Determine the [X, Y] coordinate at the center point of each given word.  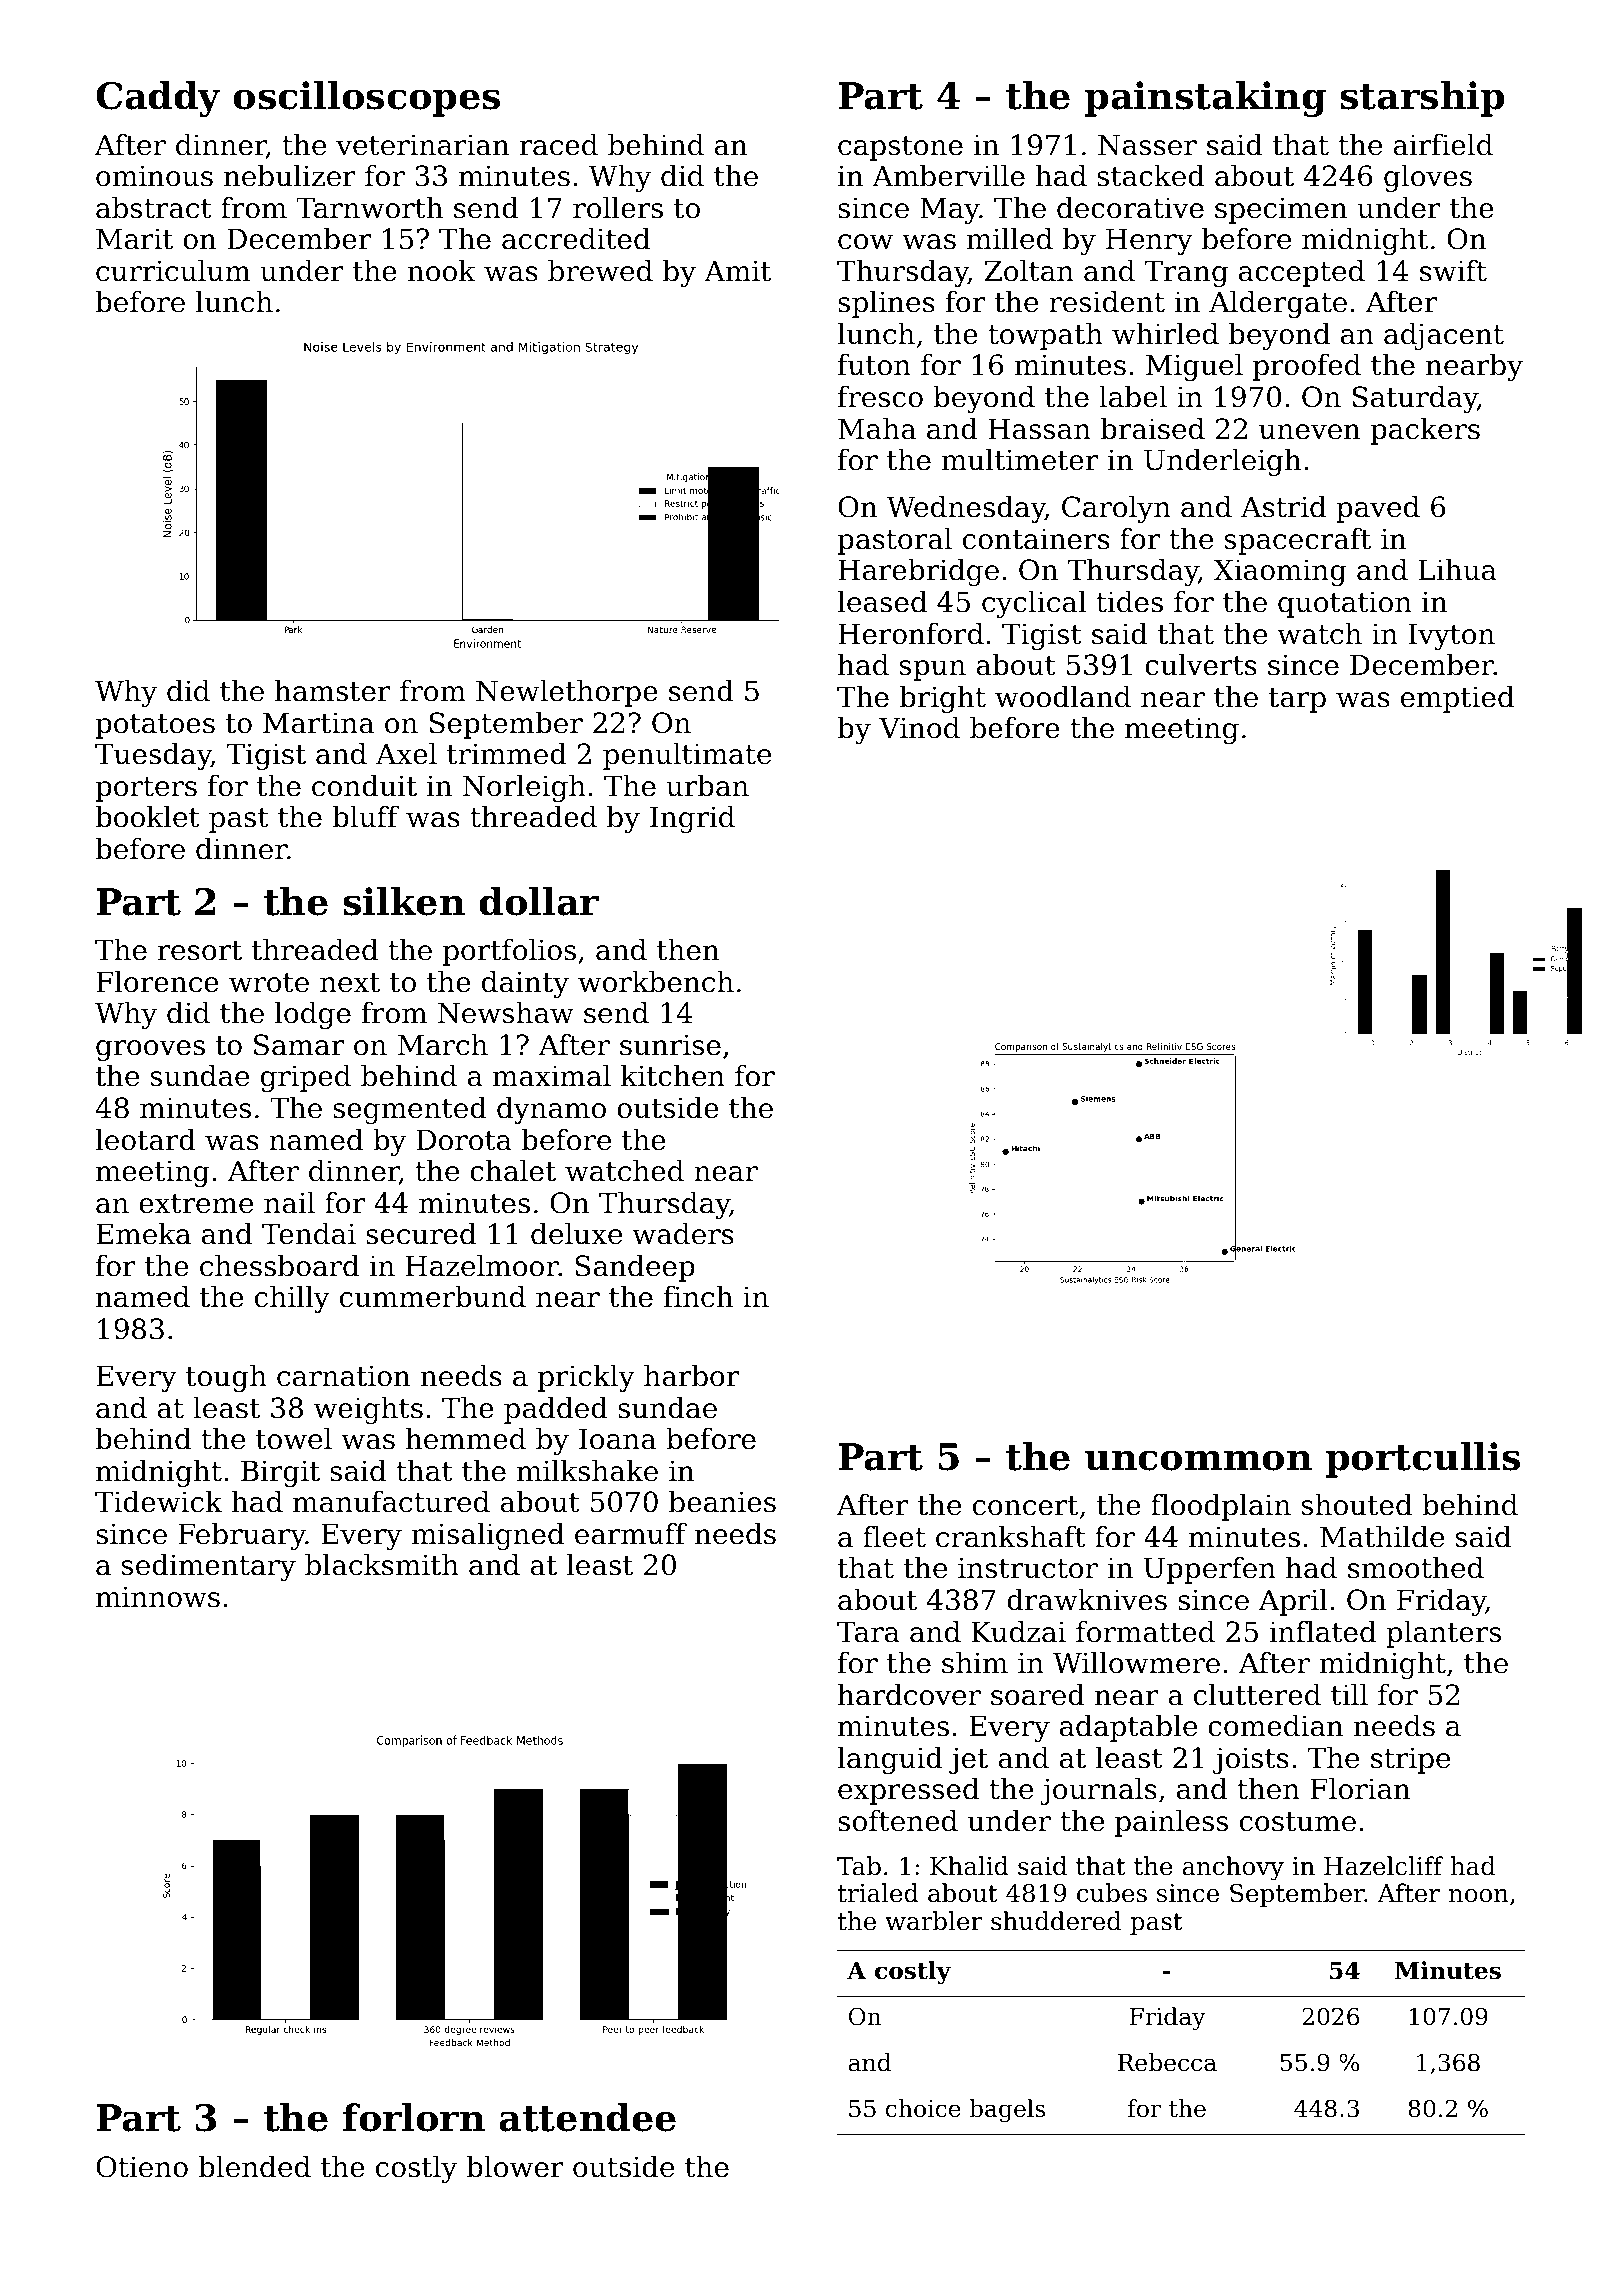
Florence [157, 982]
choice [923, 2108]
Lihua [1458, 570]
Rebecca [1167, 2062]
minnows [158, 1597]
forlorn [414, 2117]
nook [442, 271]
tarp [1297, 700]
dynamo [551, 1110]
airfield [1443, 145]
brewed [600, 271]
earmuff [631, 1534]
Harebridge [918, 572]
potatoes [155, 726]
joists [1251, 1760]
